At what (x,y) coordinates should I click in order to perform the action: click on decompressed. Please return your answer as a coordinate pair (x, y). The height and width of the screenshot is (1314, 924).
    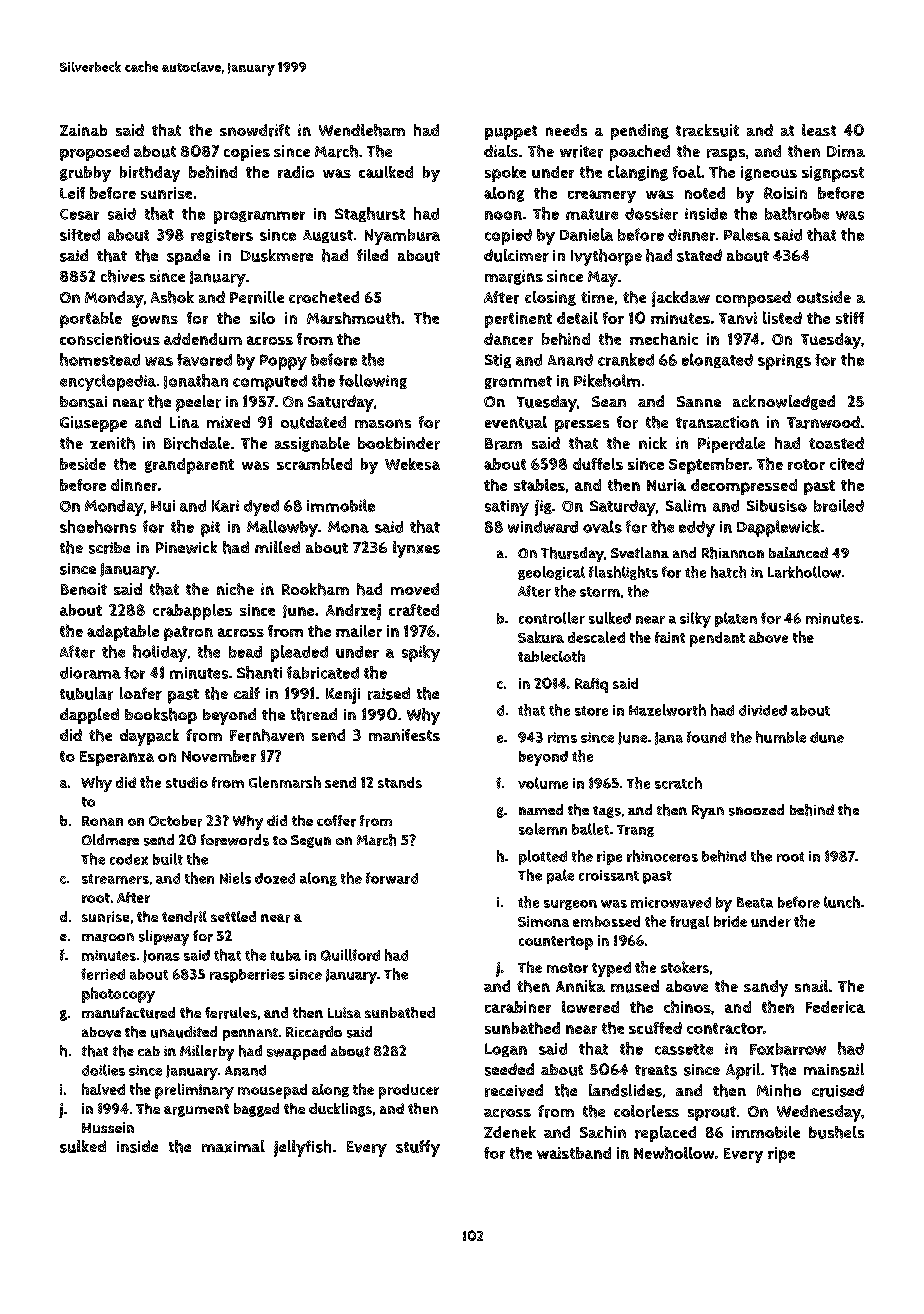
    Looking at the image, I should click on (744, 487).
